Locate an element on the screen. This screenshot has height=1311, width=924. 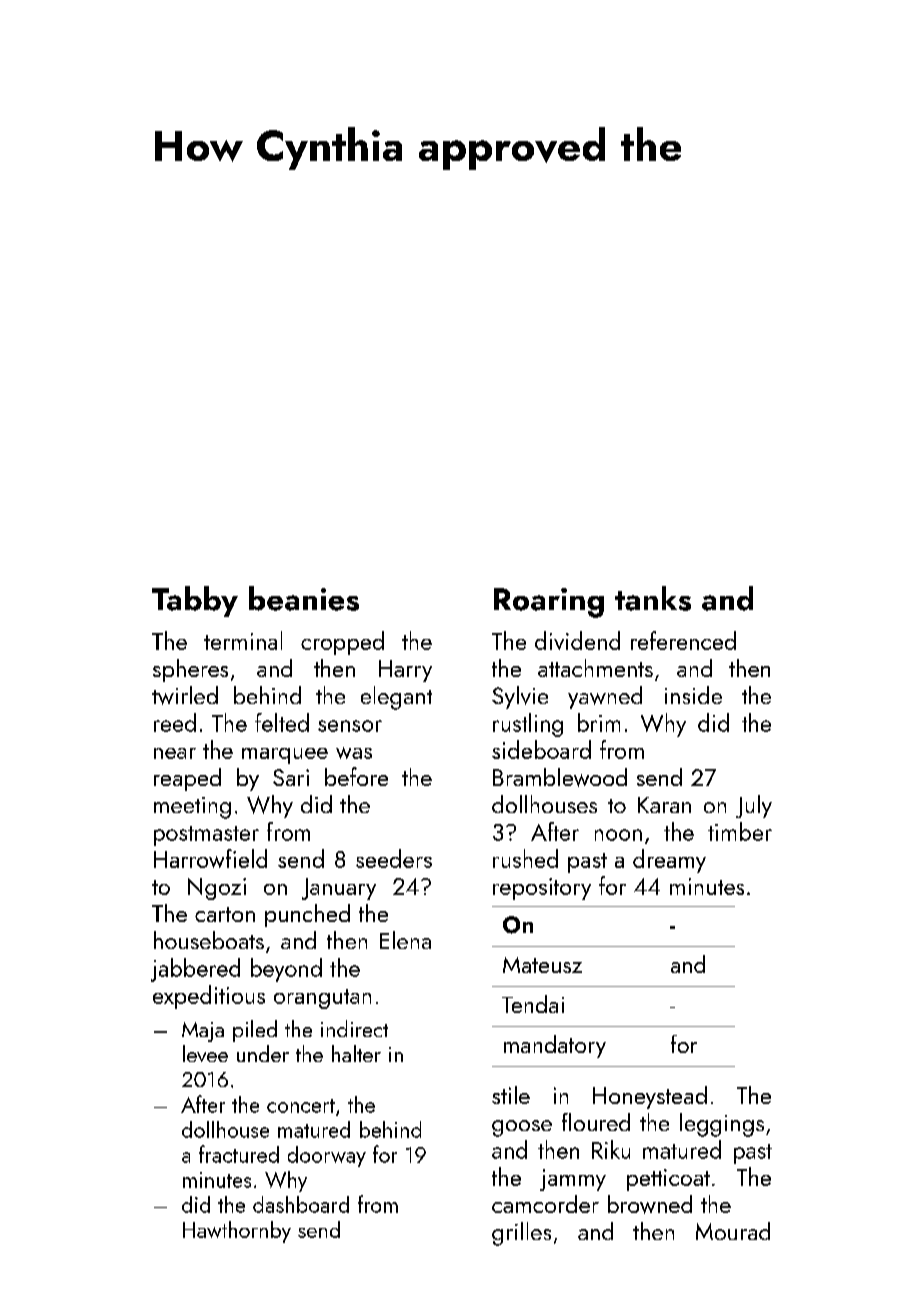
felted is located at coordinates (282, 722).
